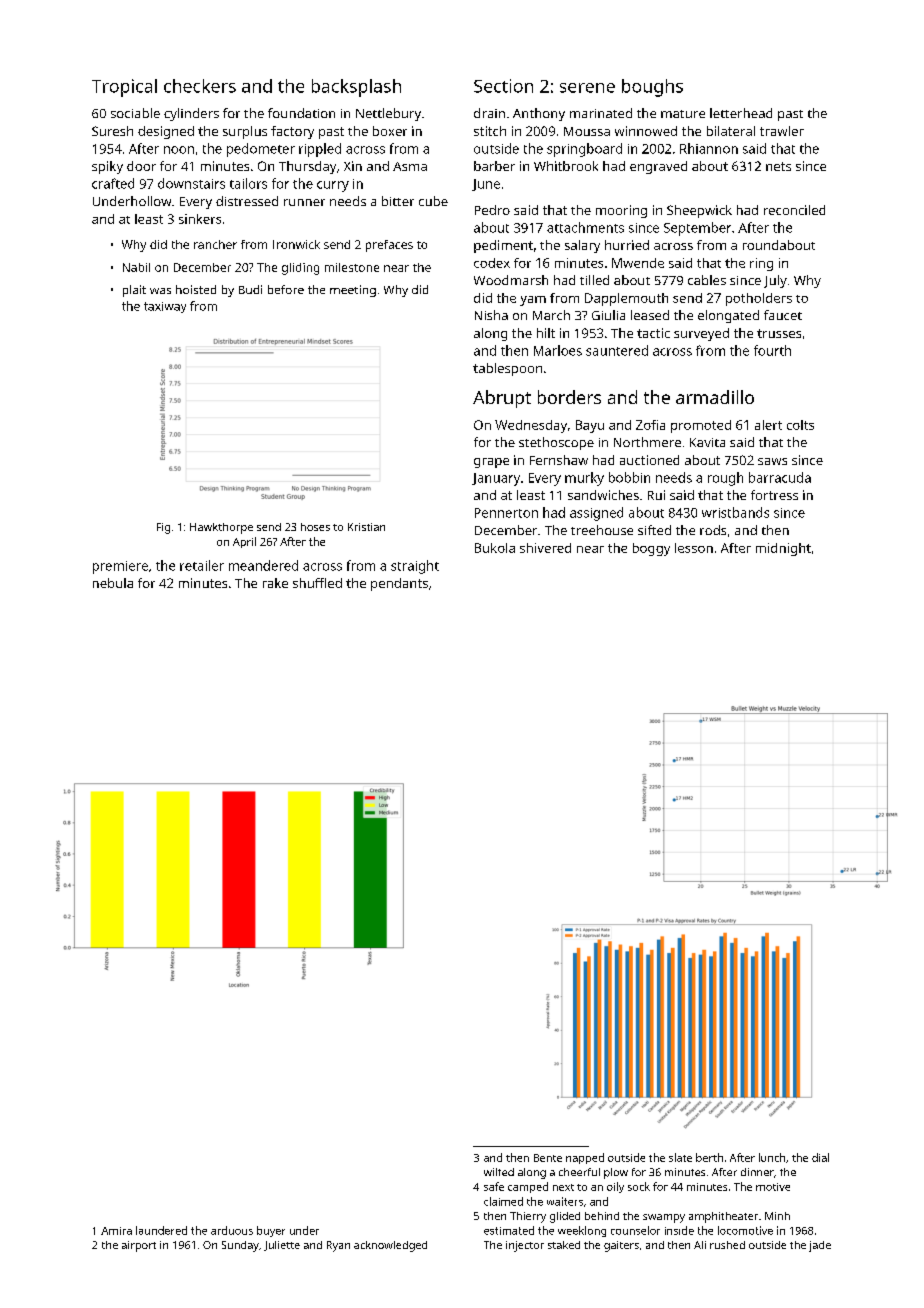 The width and height of the screenshot is (924, 1308). Describe the element at coordinates (783, 315) in the screenshot. I see `faucet` at that location.
